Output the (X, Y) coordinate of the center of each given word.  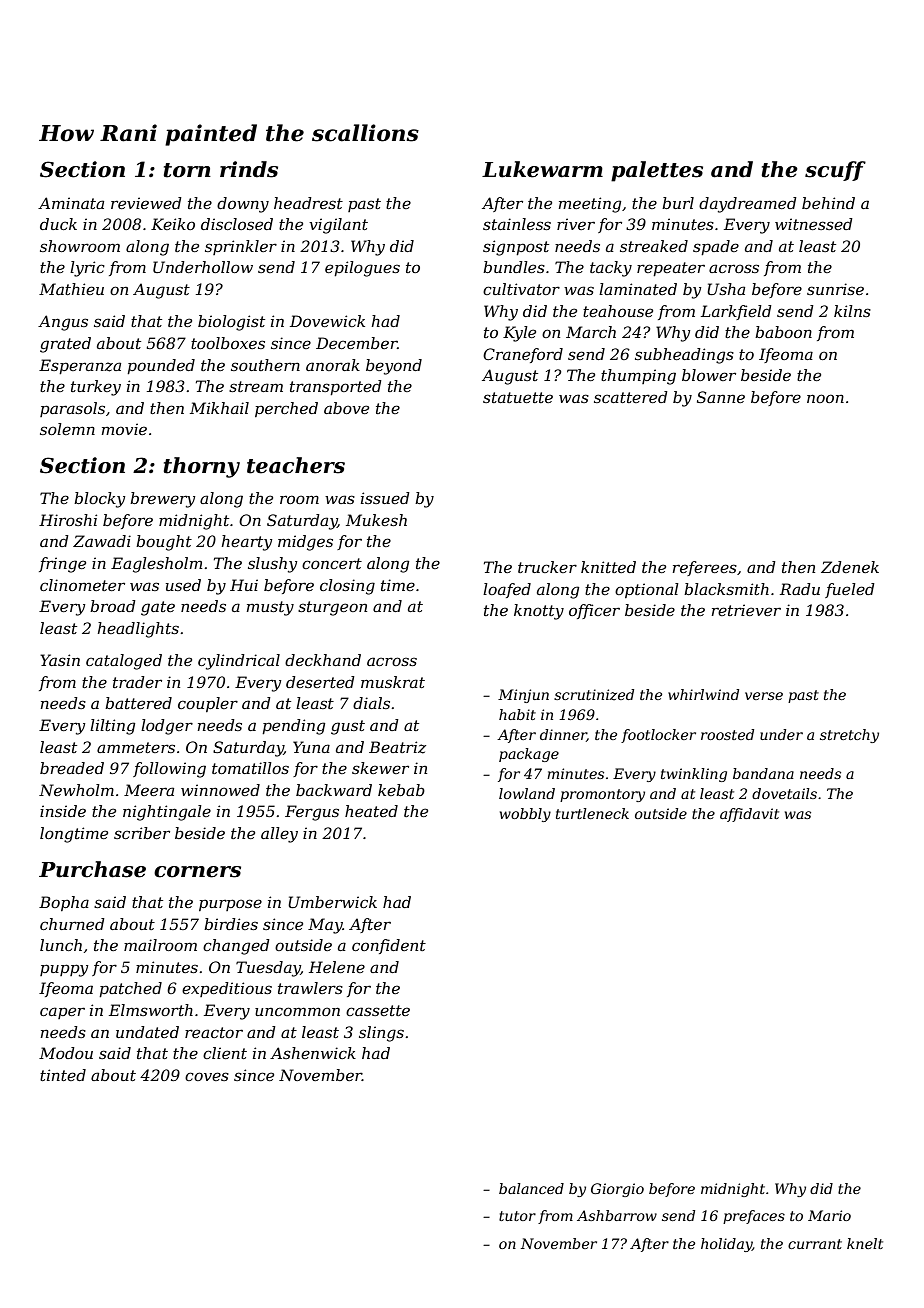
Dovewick (327, 321)
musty (270, 608)
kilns (852, 311)
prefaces (754, 1217)
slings (381, 1034)
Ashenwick (313, 1053)
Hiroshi (68, 520)
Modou (66, 1053)
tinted (63, 1075)
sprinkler (241, 247)
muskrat (393, 682)
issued (385, 498)
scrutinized (594, 695)
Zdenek (850, 567)
